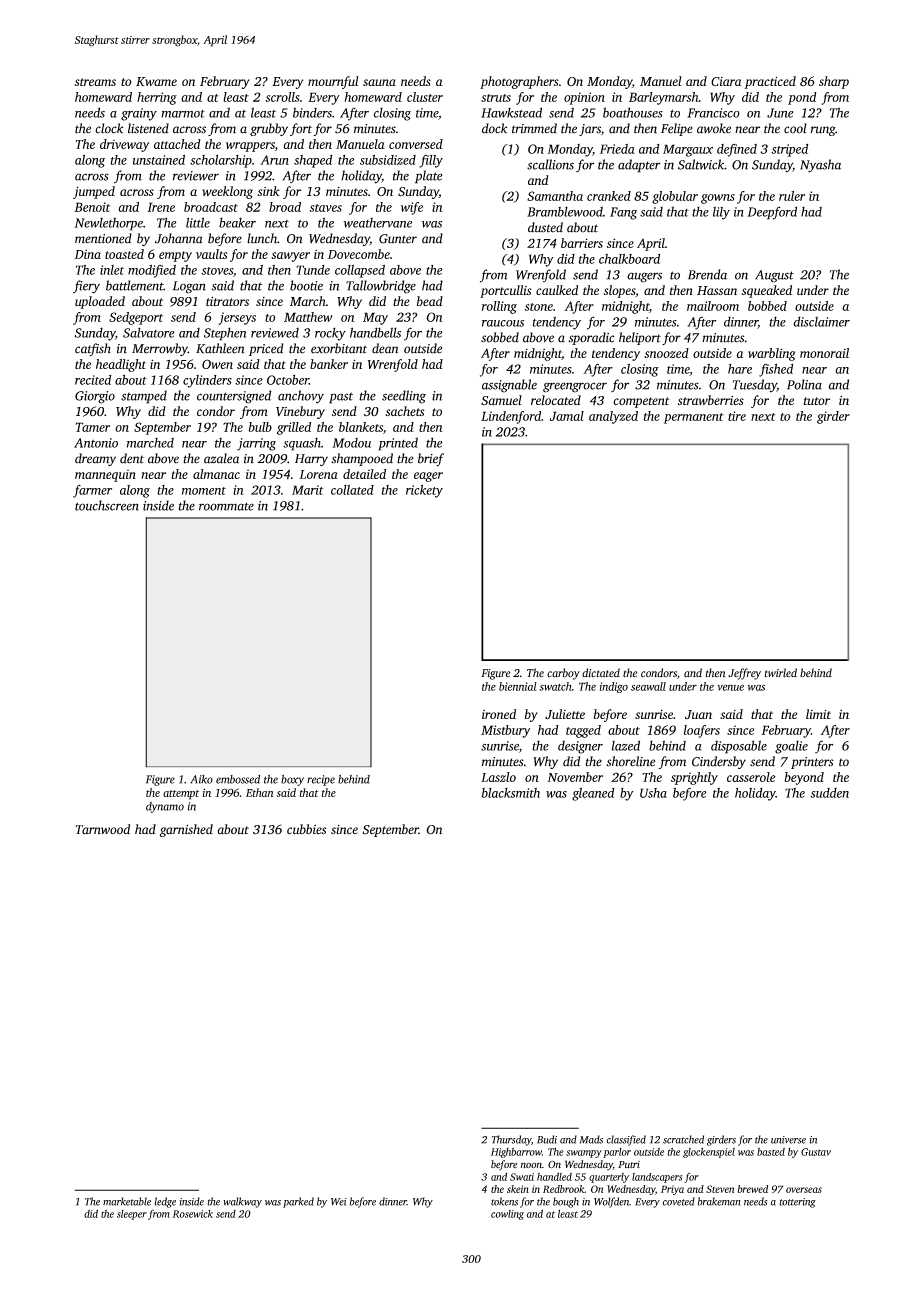 The height and width of the page is (1308, 924). What do you see at coordinates (306, 829) in the page?
I see `cubbies` at bounding box center [306, 829].
